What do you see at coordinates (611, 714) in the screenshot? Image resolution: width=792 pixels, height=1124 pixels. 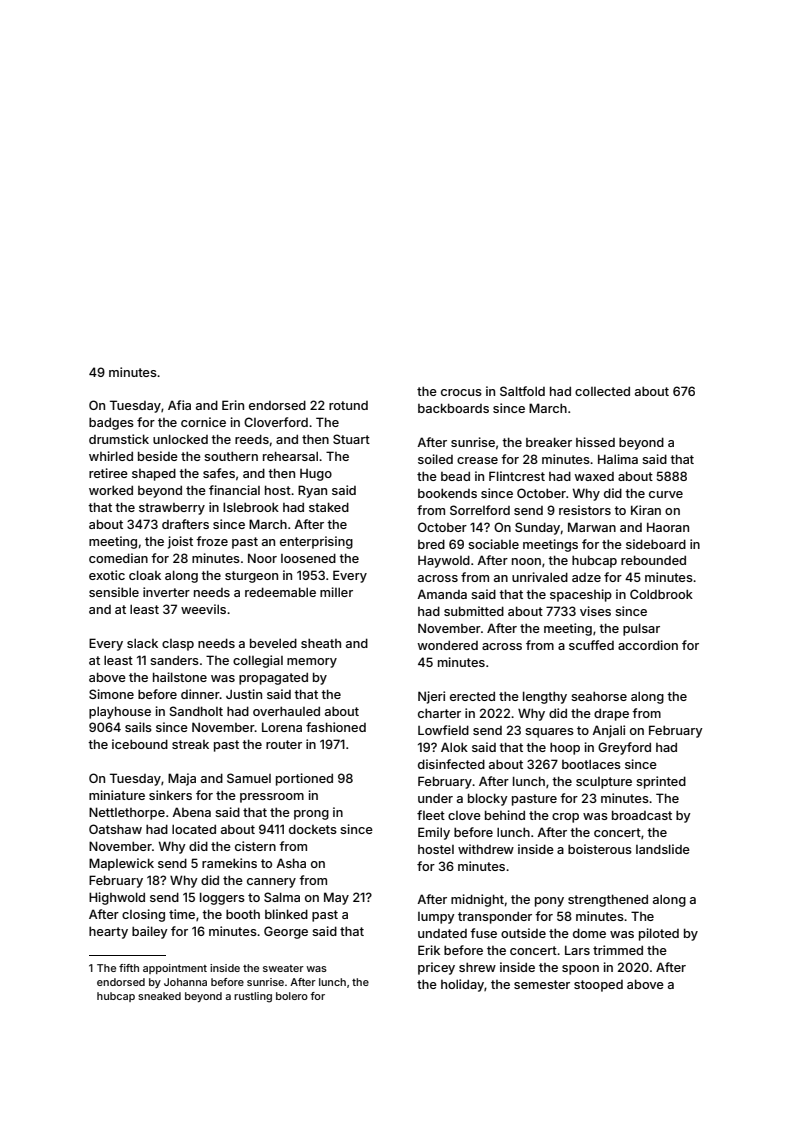 I see `drape` at bounding box center [611, 714].
